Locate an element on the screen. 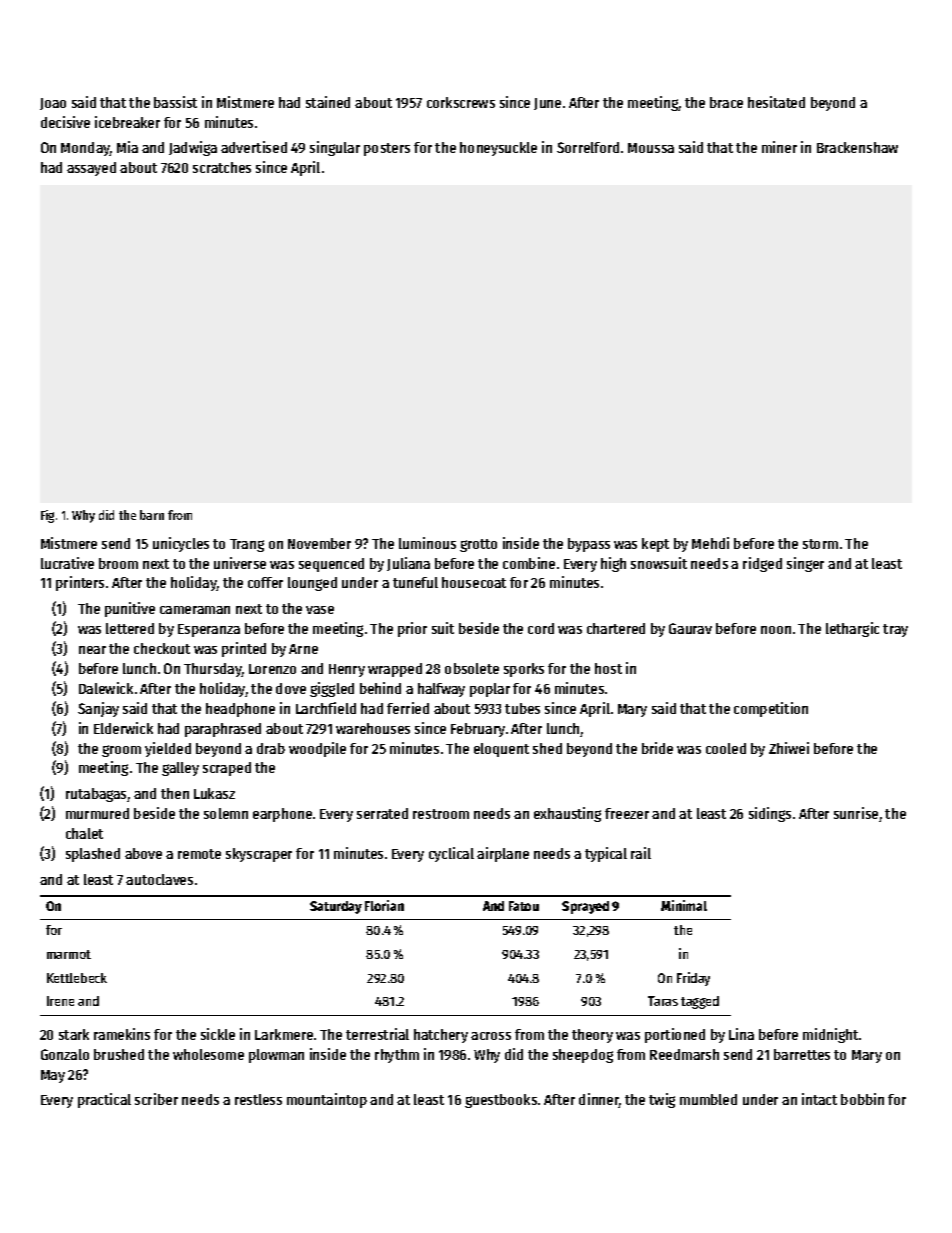 The height and width of the screenshot is (1233, 952). Minimal is located at coordinates (684, 905).
